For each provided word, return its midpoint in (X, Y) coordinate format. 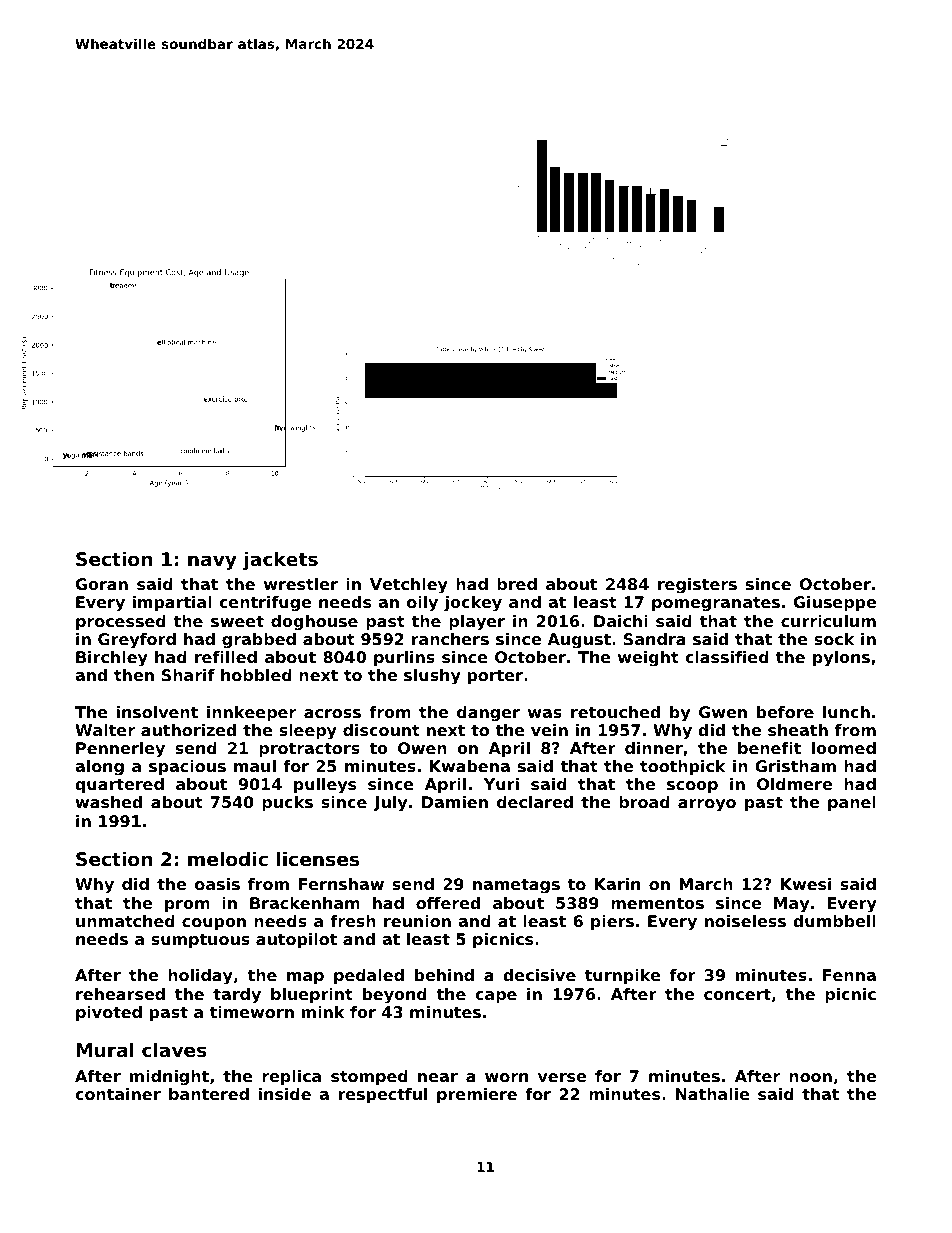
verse (562, 1077)
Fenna (849, 975)
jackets (280, 561)
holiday (200, 977)
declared (535, 802)
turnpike (623, 977)
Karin (617, 884)
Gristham (795, 766)
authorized (188, 730)
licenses (318, 859)
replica (291, 1078)
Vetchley (409, 586)
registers (697, 586)
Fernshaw (341, 884)
